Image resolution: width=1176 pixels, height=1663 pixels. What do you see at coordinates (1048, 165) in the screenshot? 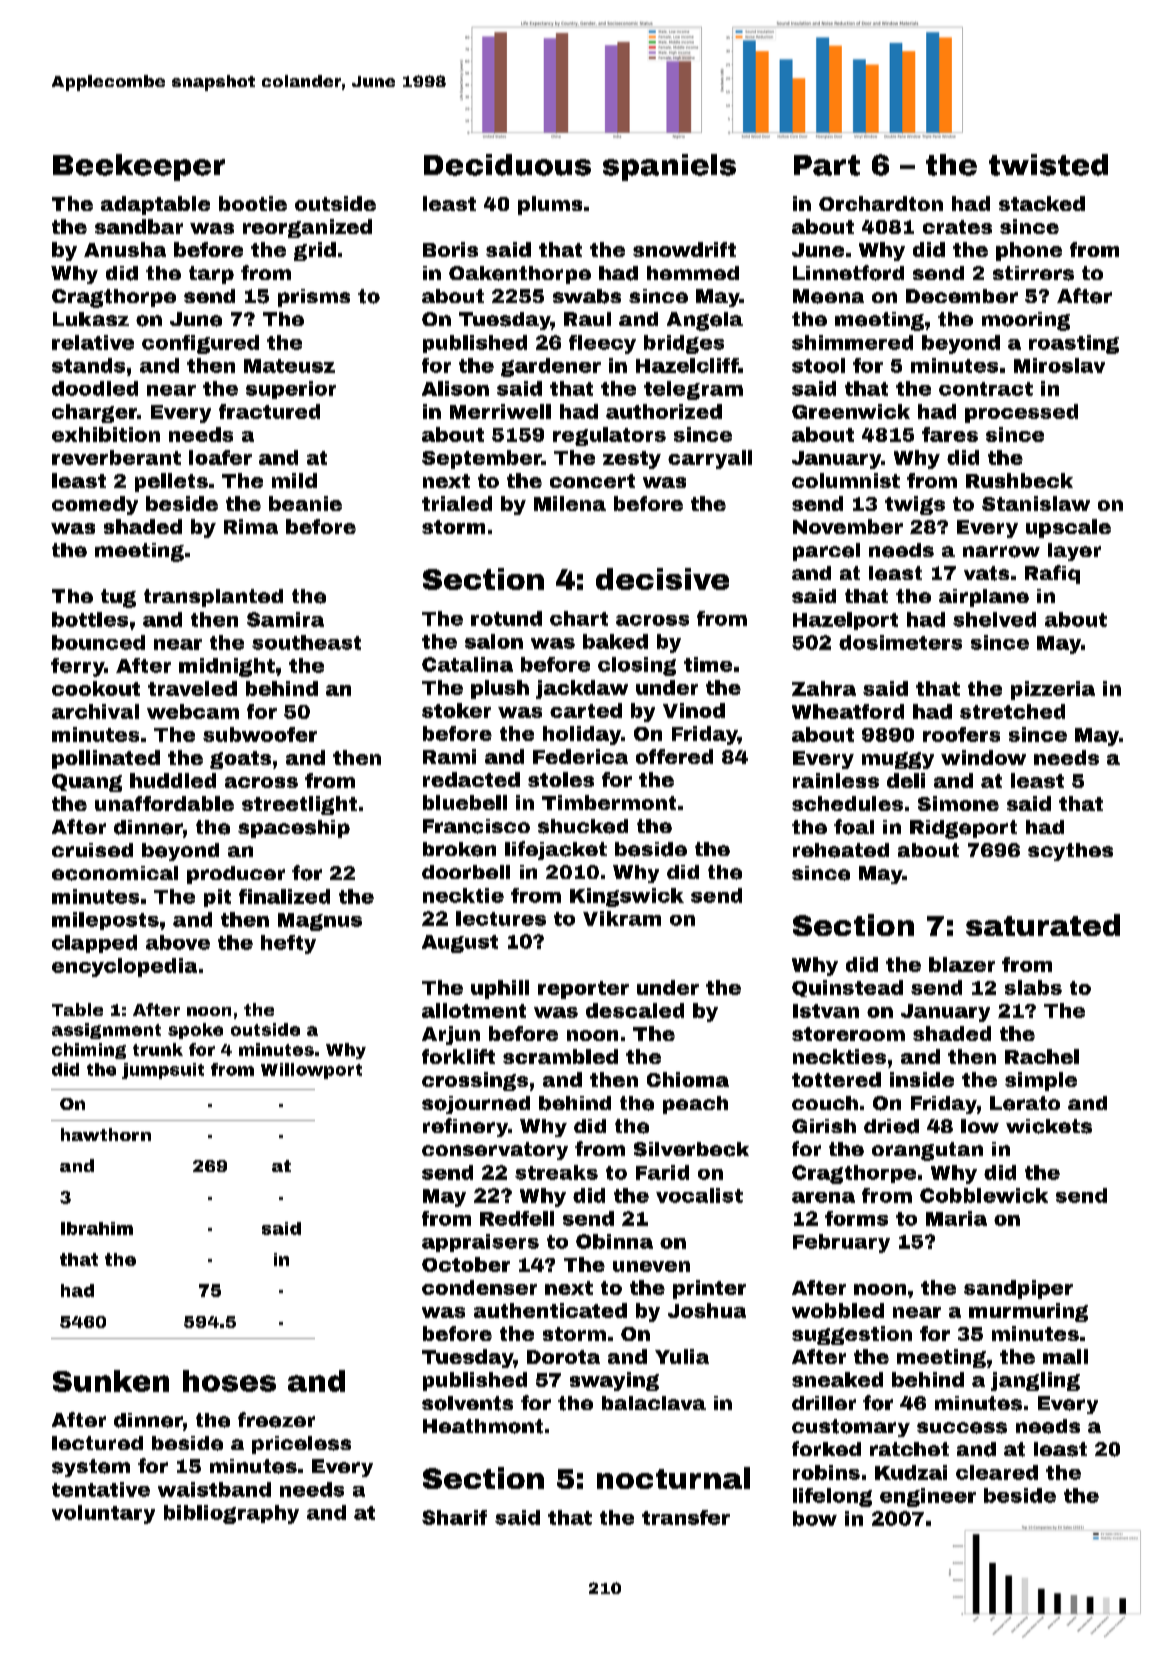
I see `twisted` at bounding box center [1048, 165].
